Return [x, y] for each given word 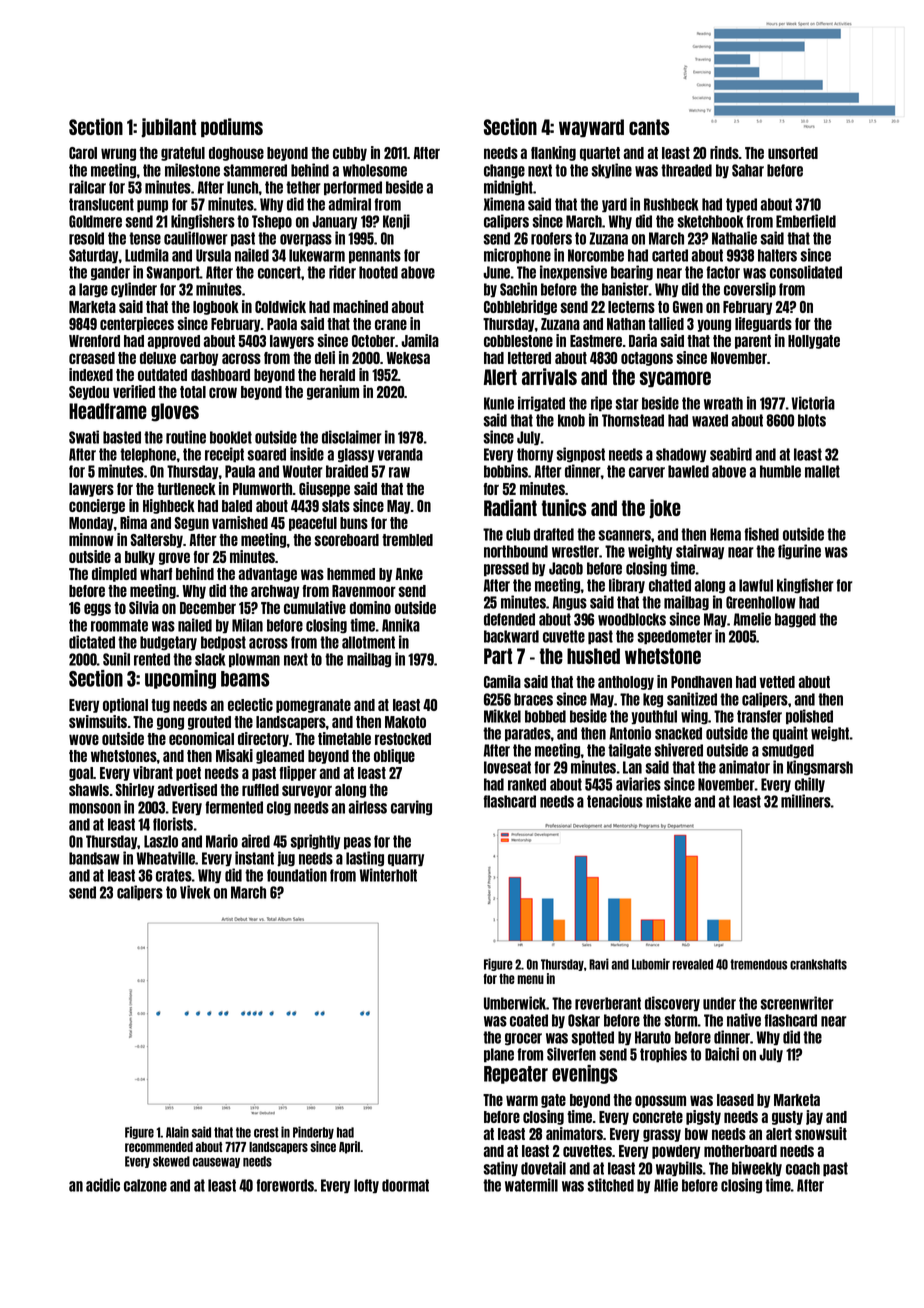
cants [649, 127]
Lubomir [651, 964]
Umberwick [515, 1003]
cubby [350, 154]
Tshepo [272, 222]
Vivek [195, 892]
